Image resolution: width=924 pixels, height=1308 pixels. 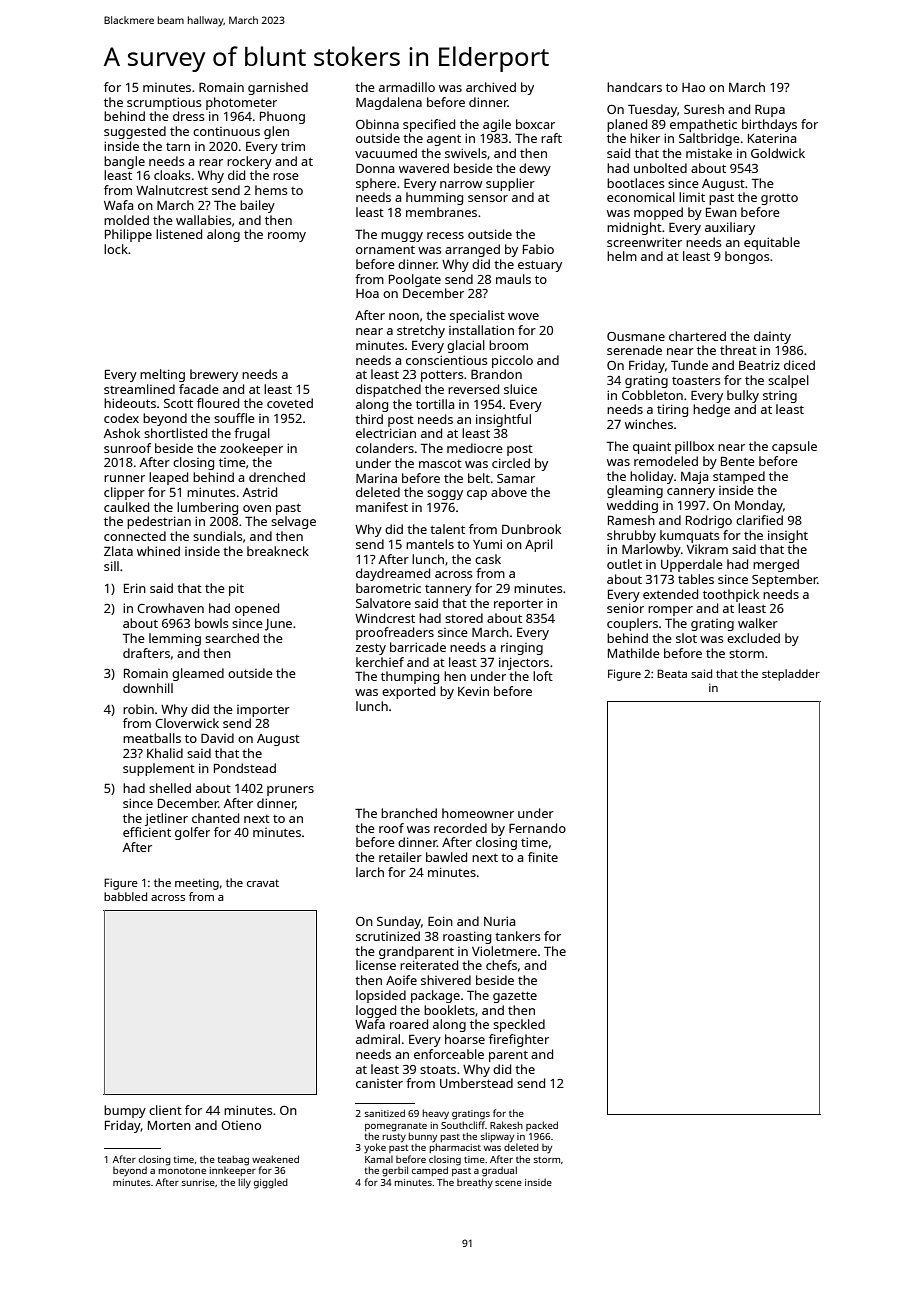 I want to click on archived, so click(x=491, y=87).
